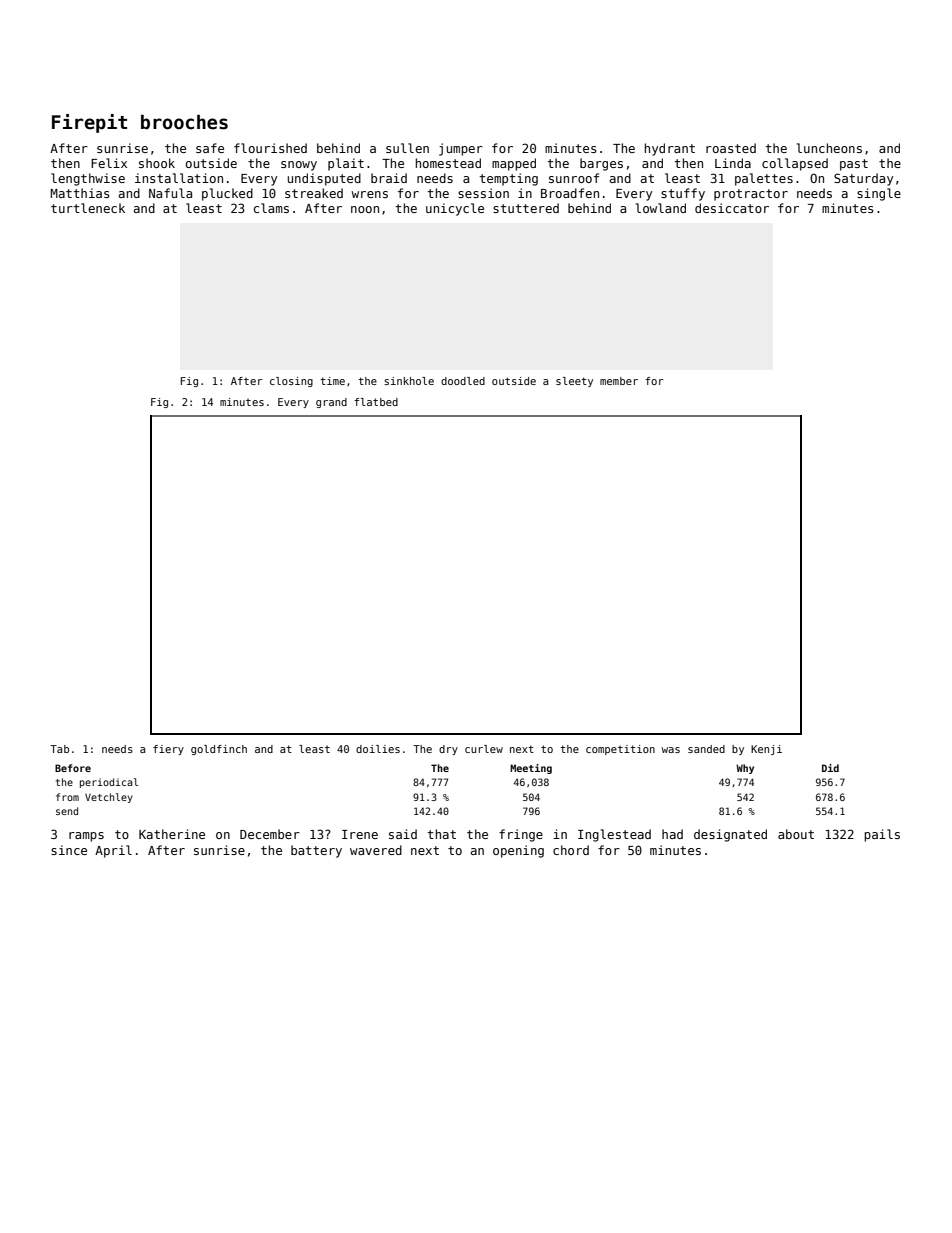 This screenshot has width=952, height=1233. I want to click on protractor, so click(751, 195).
